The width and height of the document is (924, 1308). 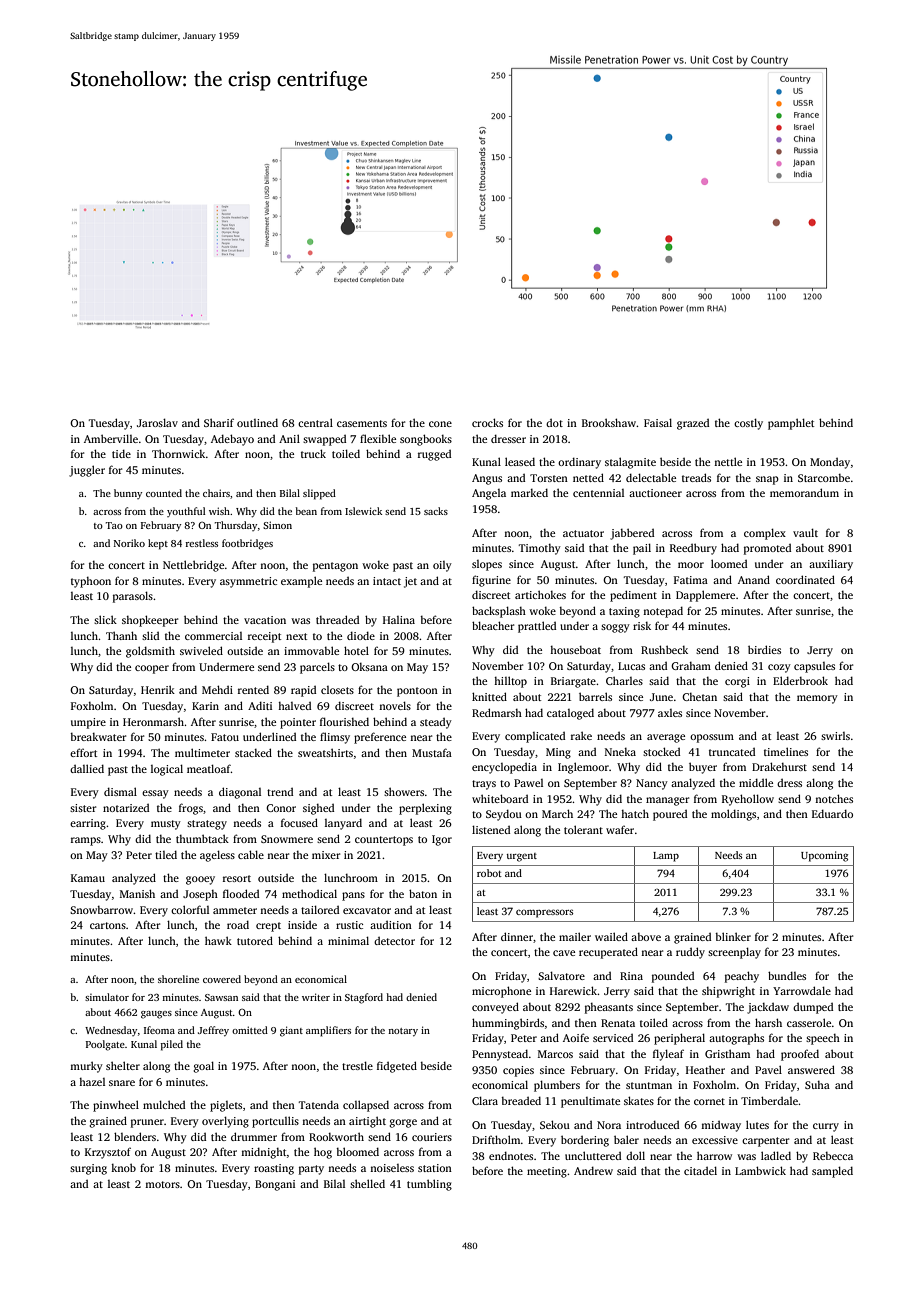 What do you see at coordinates (232, 440) in the document?
I see `Adebayo` at bounding box center [232, 440].
